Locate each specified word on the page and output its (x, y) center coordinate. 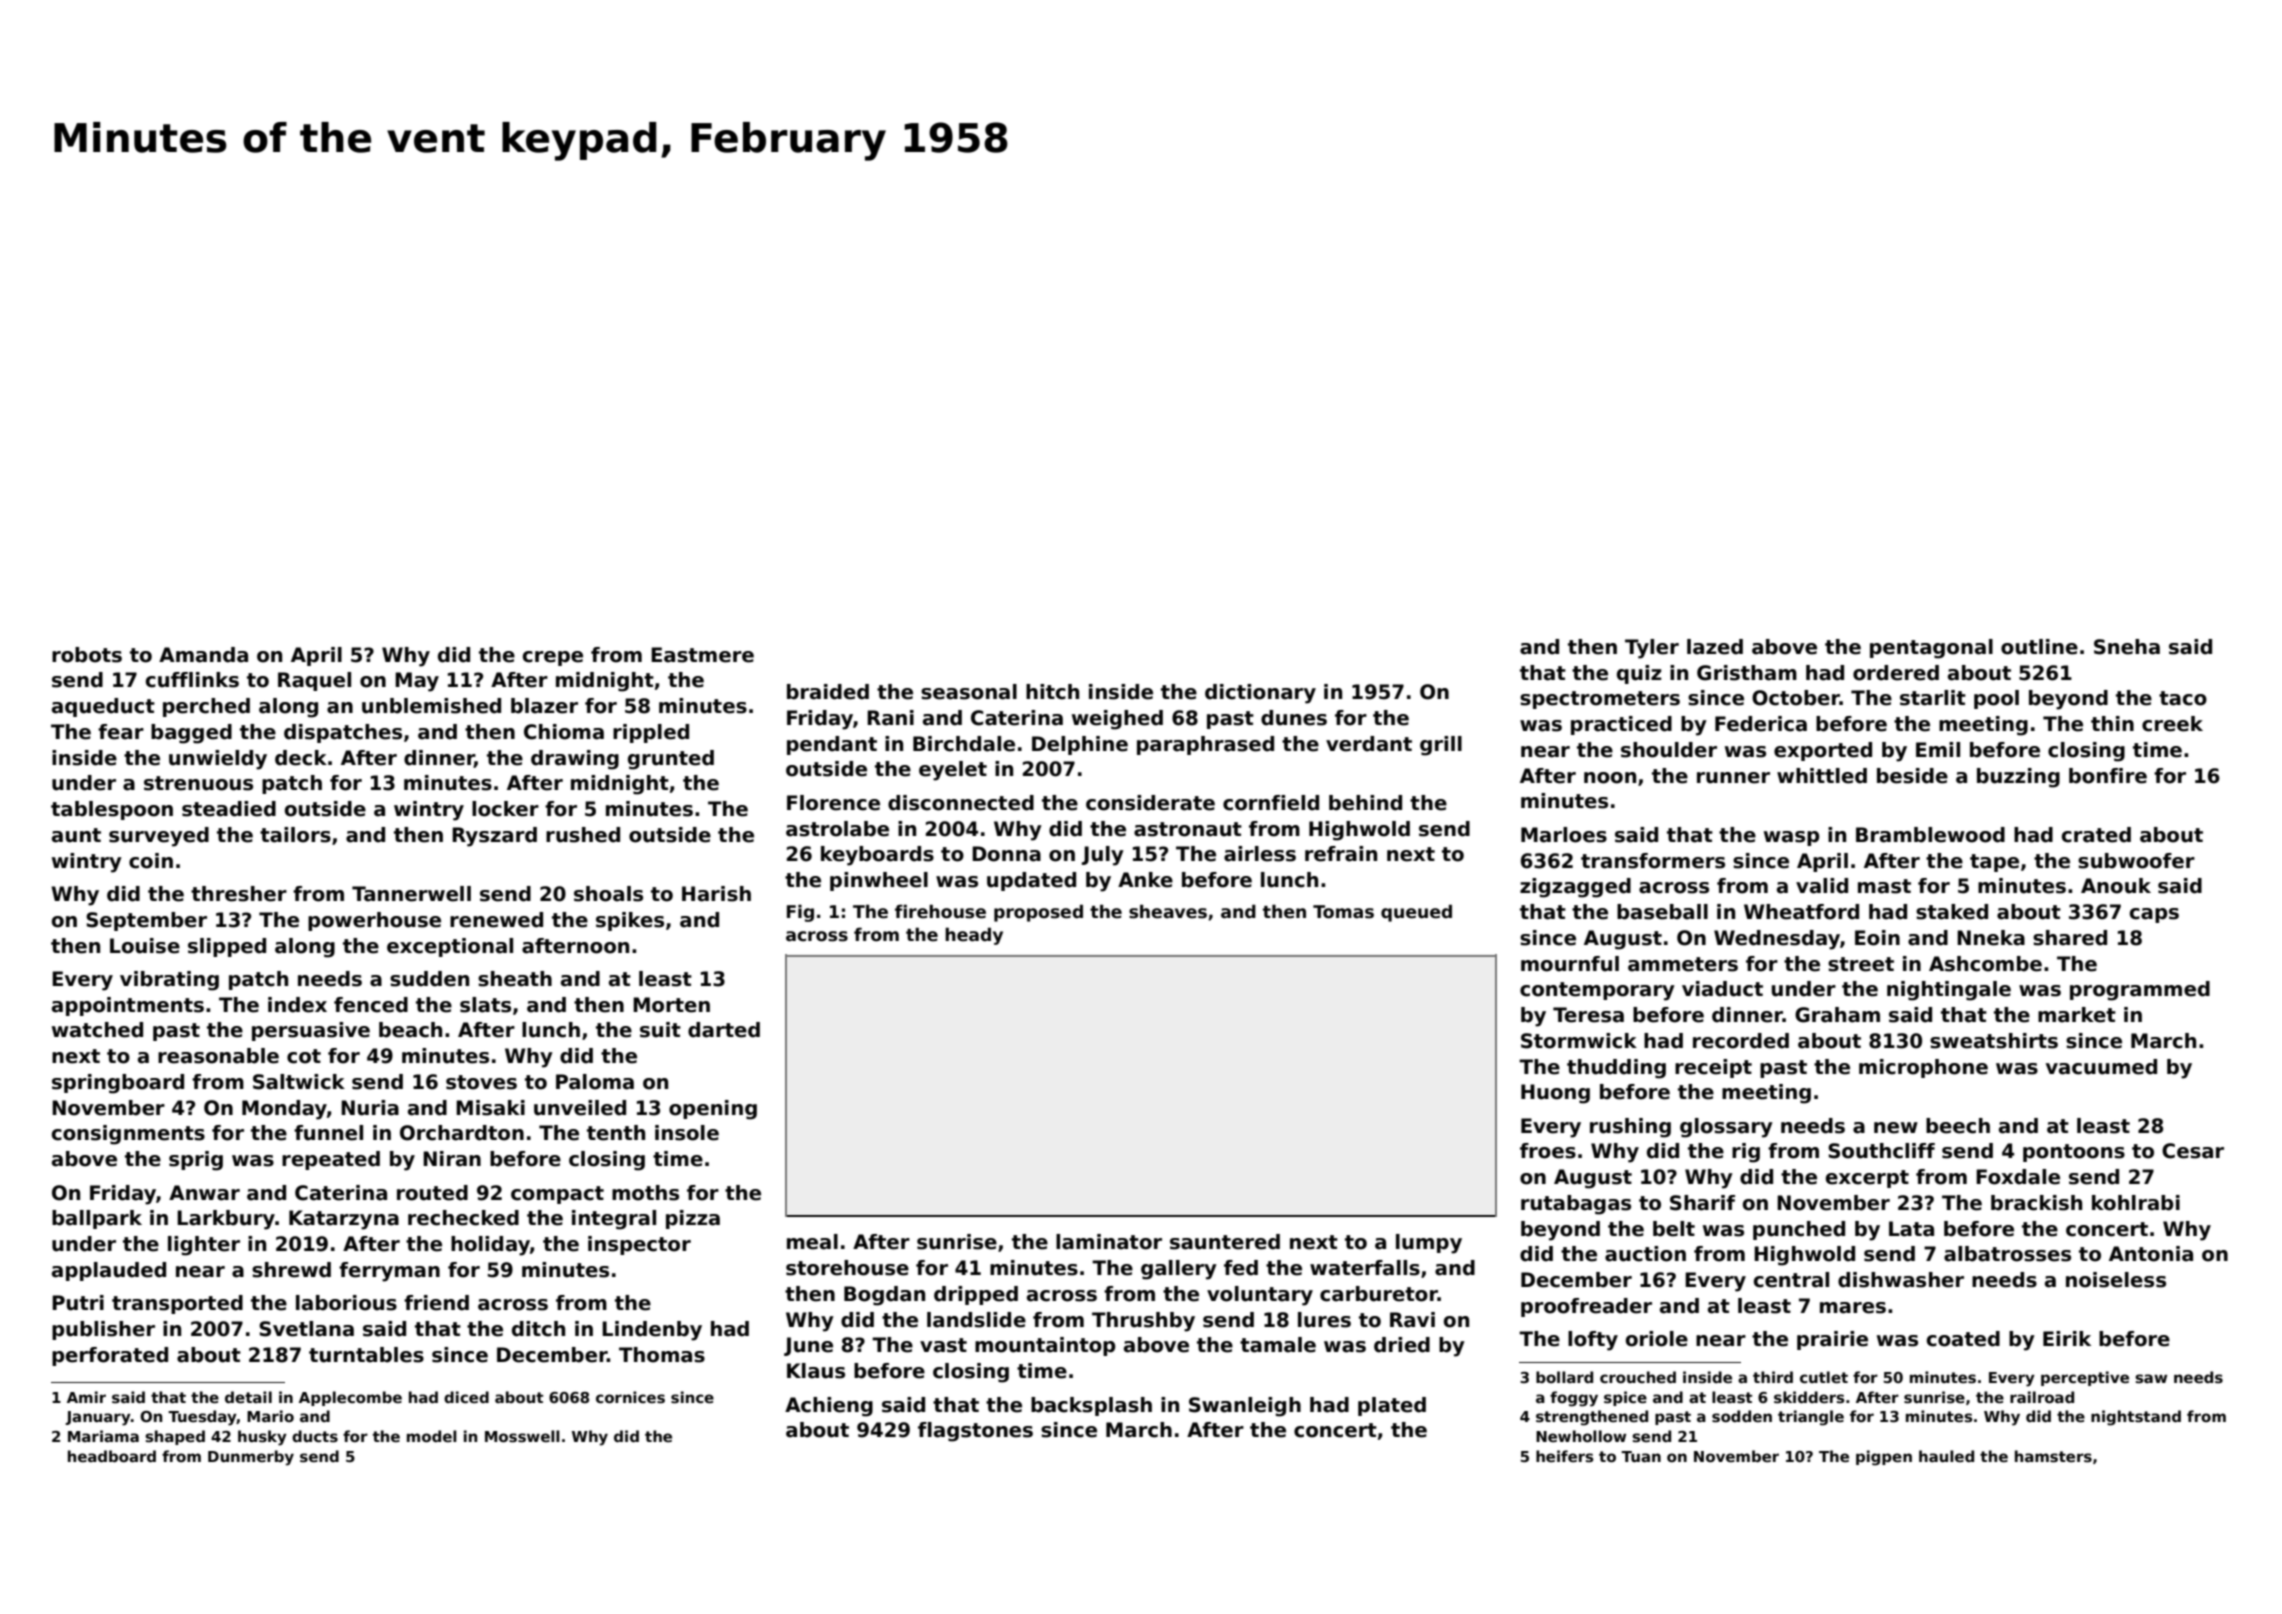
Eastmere (702, 655)
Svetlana (306, 1329)
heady (974, 936)
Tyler (1652, 649)
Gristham (1747, 673)
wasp (1792, 838)
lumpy (1429, 1244)
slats (485, 1005)
